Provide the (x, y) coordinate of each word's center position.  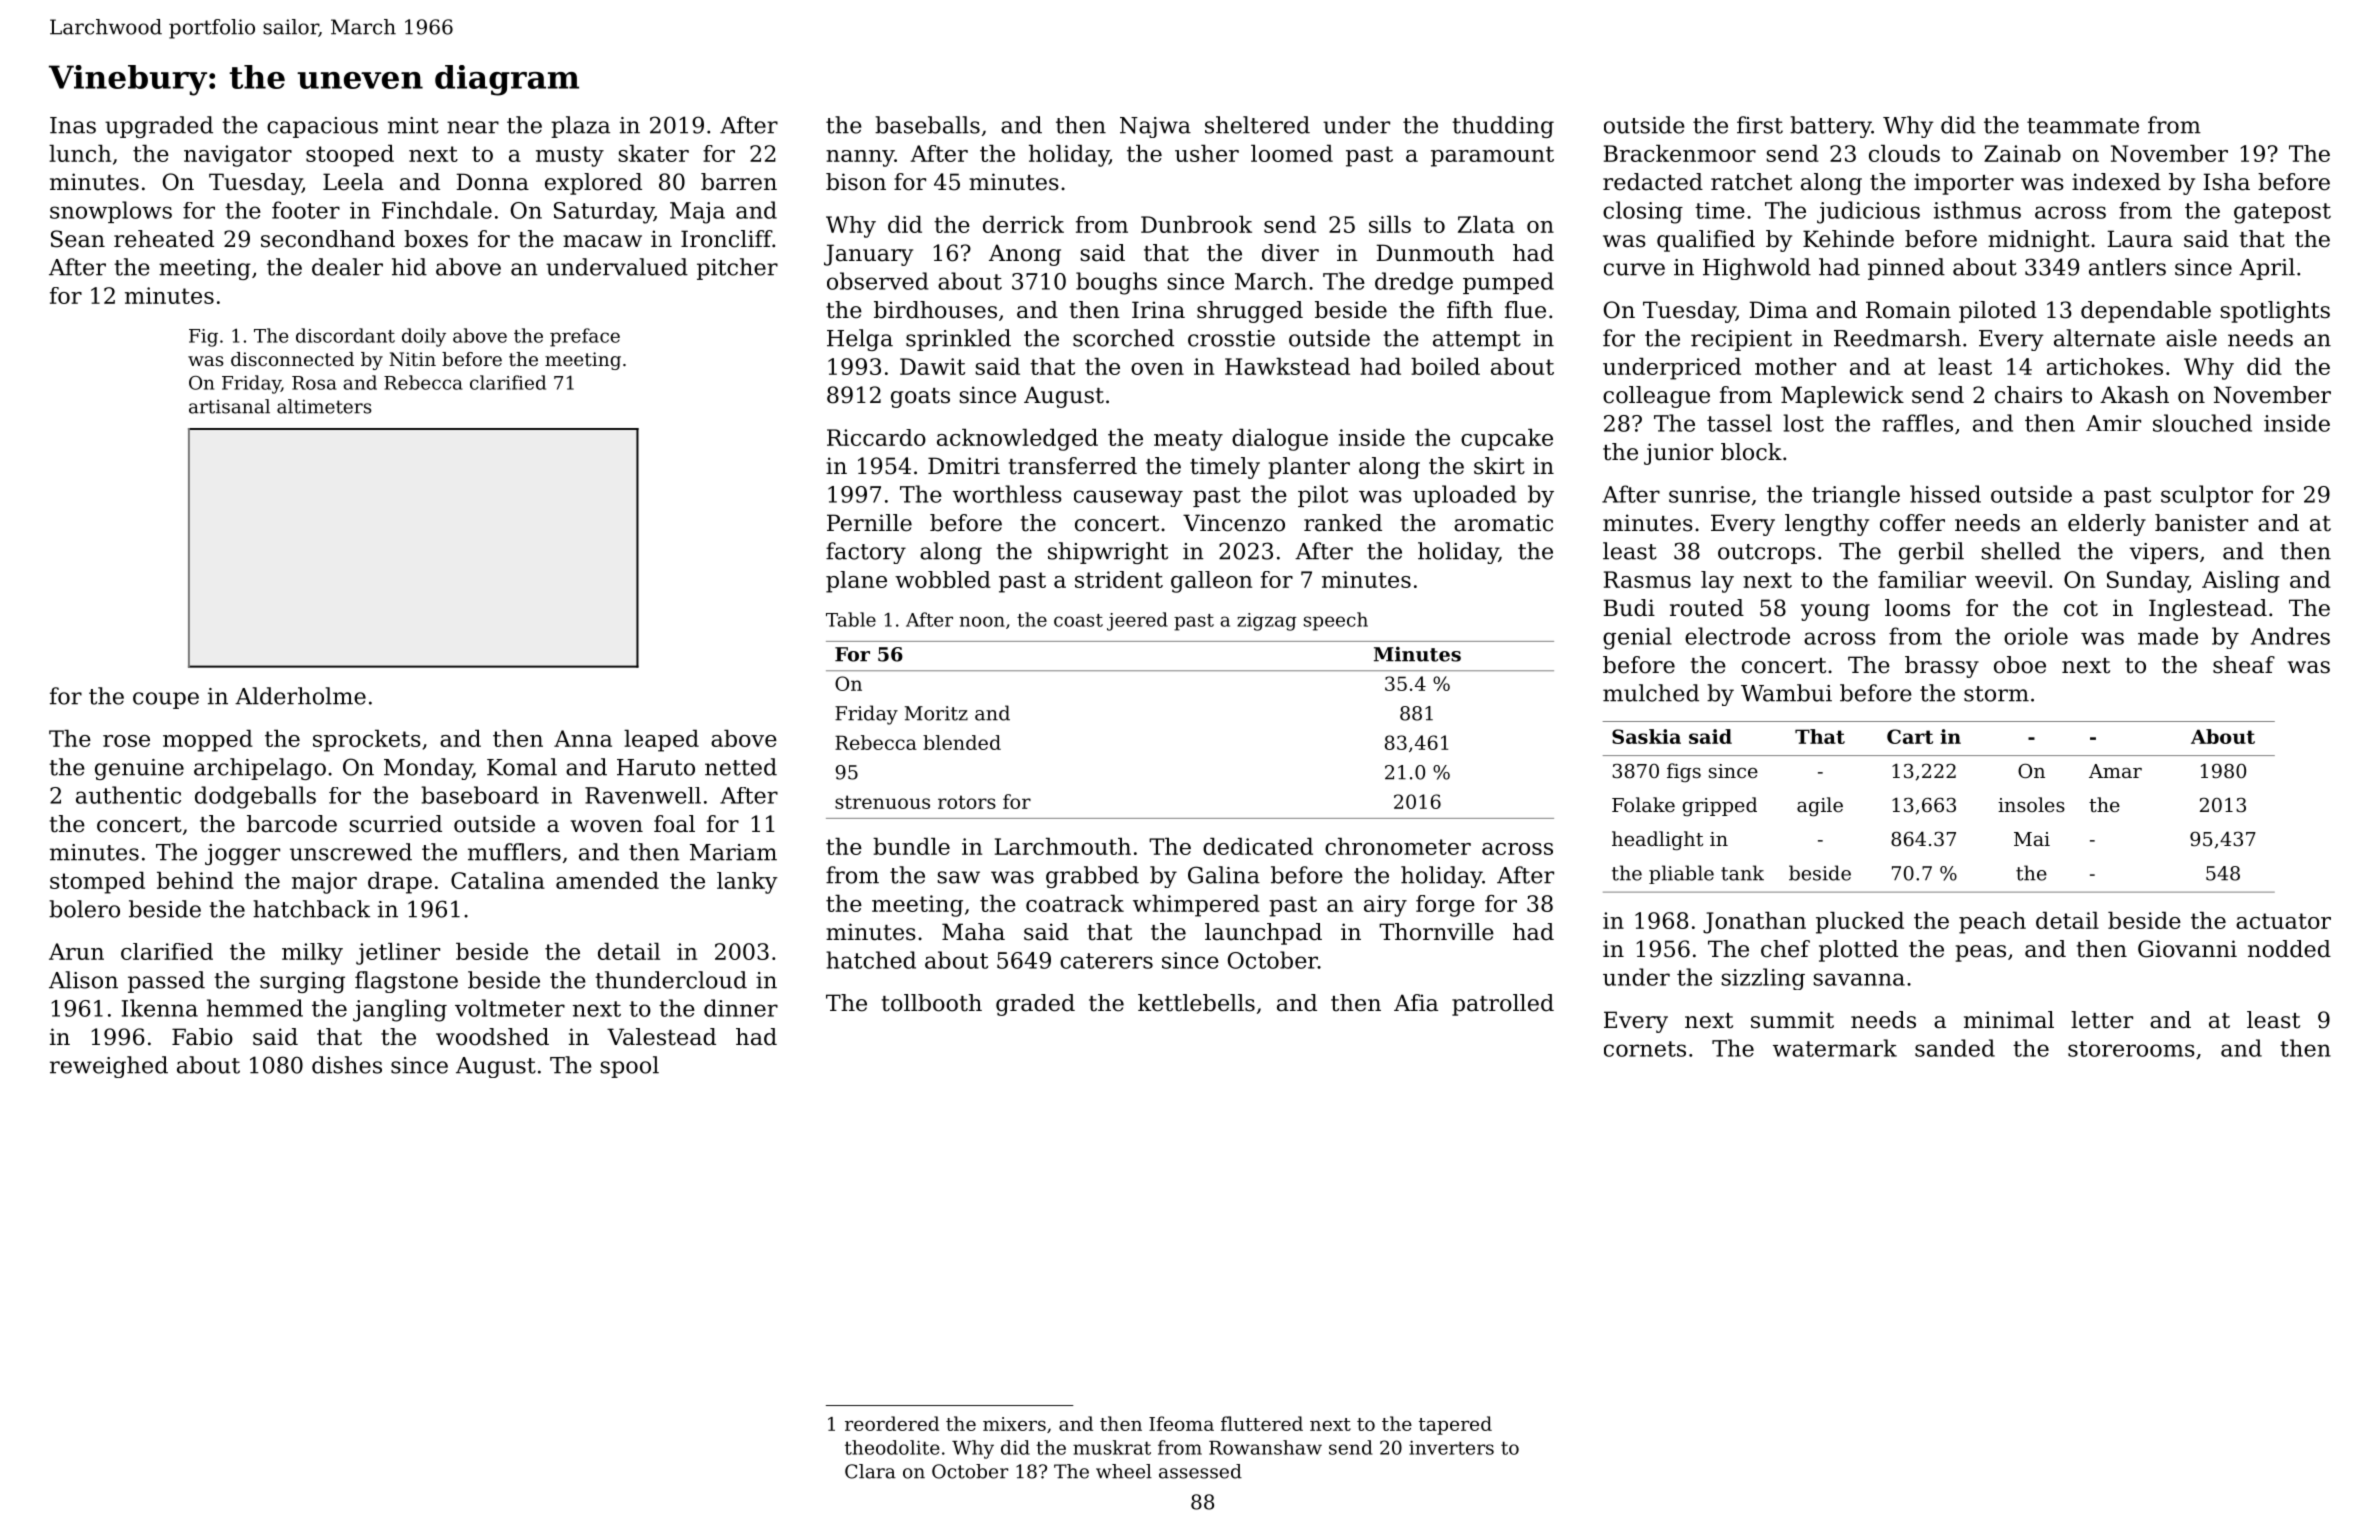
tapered (1455, 1425)
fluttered (1262, 1423)
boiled (1445, 366)
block (1751, 452)
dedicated (1258, 846)
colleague (1656, 397)
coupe (166, 700)
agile (1820, 806)
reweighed (109, 1067)
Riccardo (876, 437)
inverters (1451, 1448)
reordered (892, 1423)
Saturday (604, 213)
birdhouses (935, 310)
